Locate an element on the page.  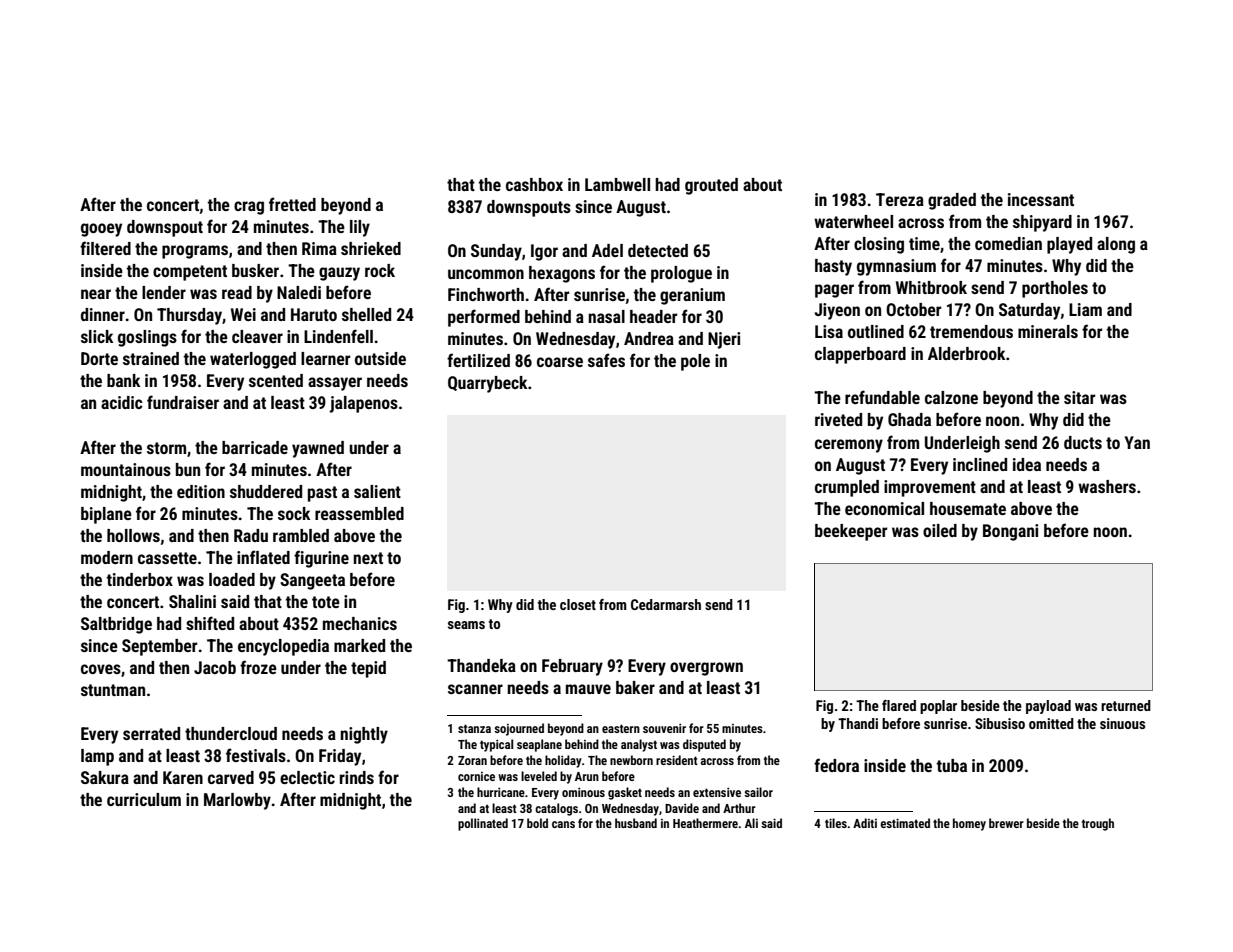
grouted is located at coordinates (711, 186).
